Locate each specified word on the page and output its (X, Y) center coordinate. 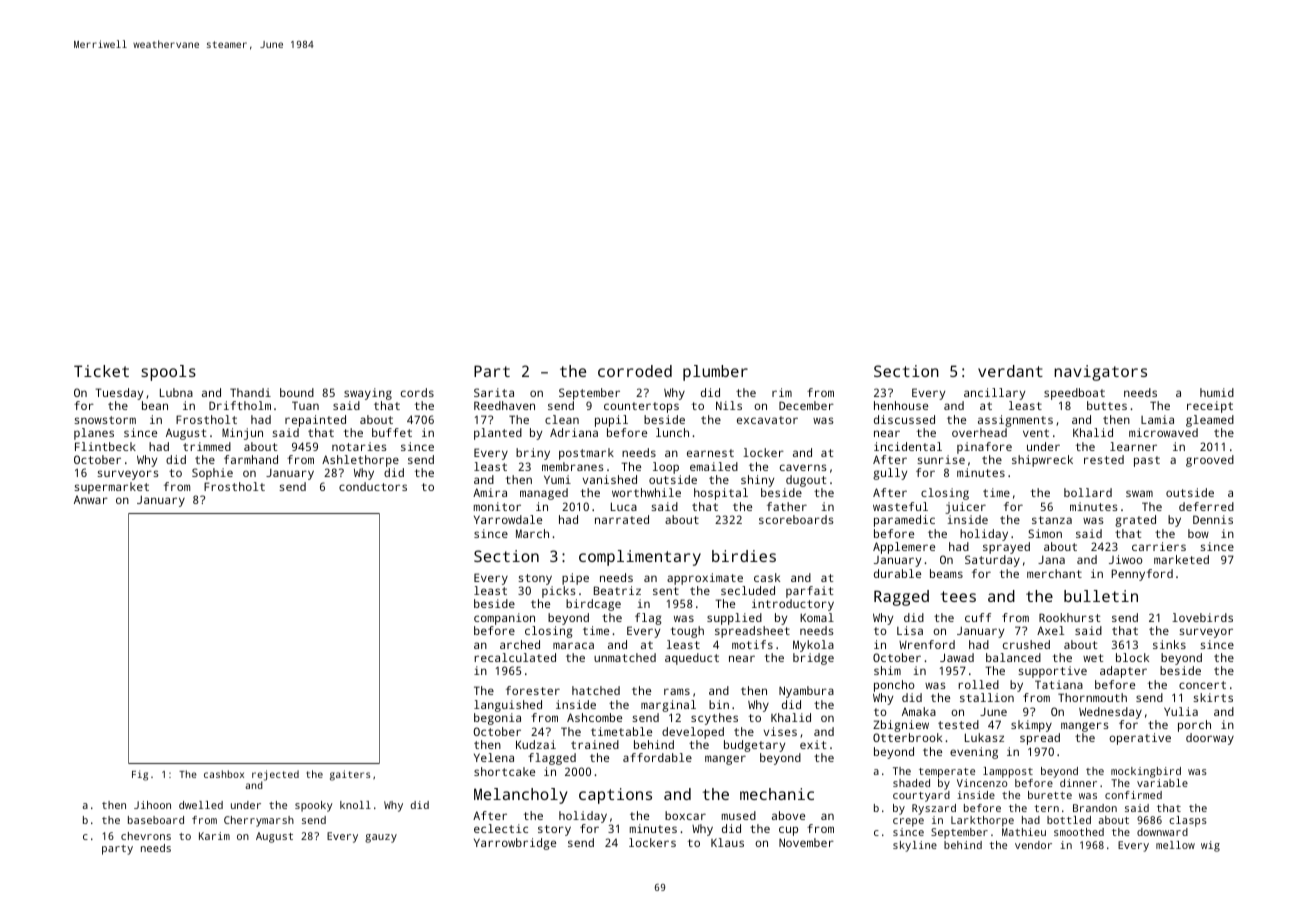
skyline (915, 846)
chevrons (146, 836)
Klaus (727, 842)
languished (508, 706)
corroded (635, 371)
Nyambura (806, 692)
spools (168, 373)
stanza (1052, 520)
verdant (1010, 371)
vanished (610, 479)
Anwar (91, 500)
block (1132, 657)
